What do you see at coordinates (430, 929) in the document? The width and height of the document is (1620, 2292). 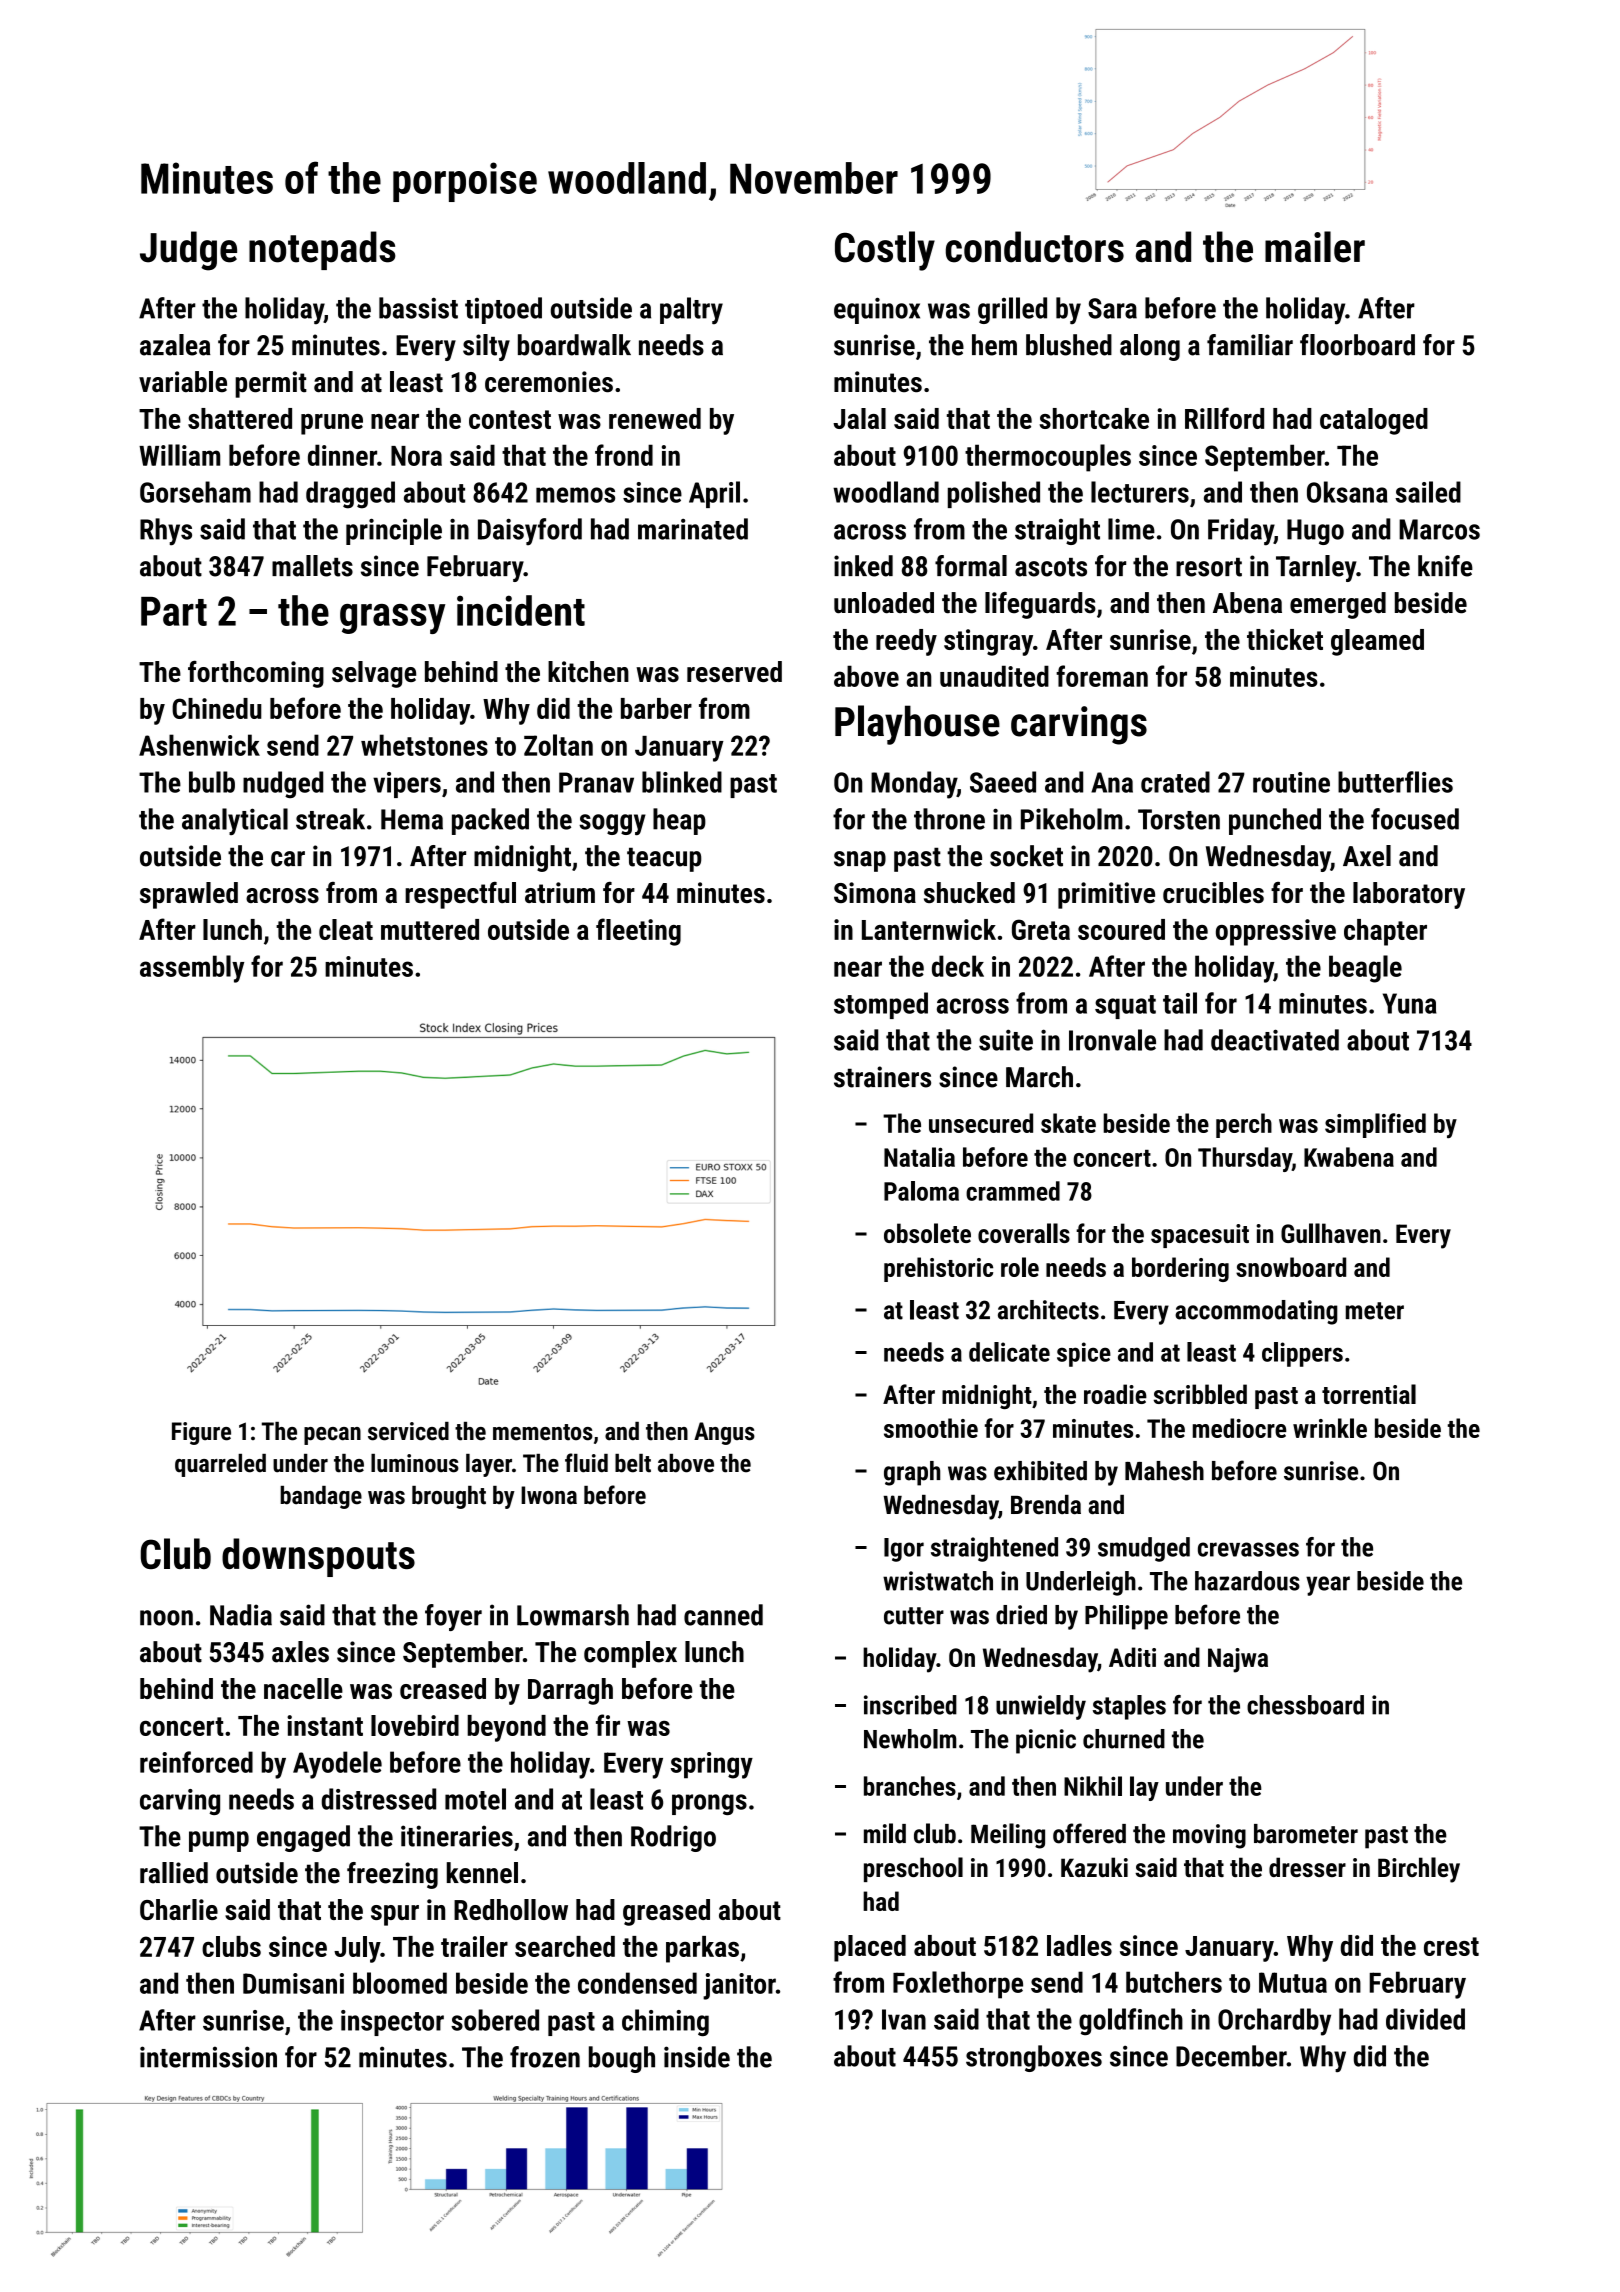 I see `muttered` at bounding box center [430, 929].
